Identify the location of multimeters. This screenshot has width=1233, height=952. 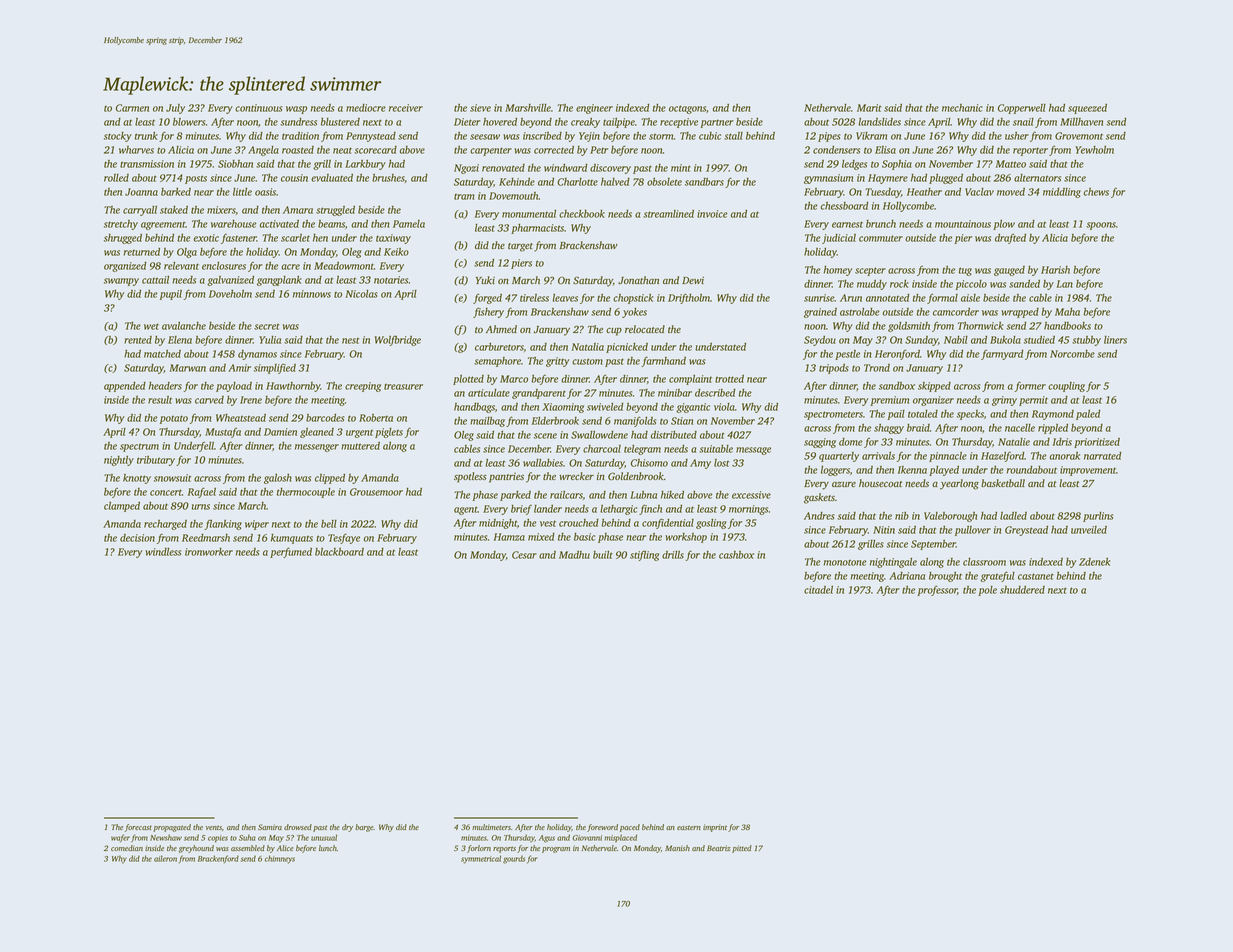
(491, 827).
